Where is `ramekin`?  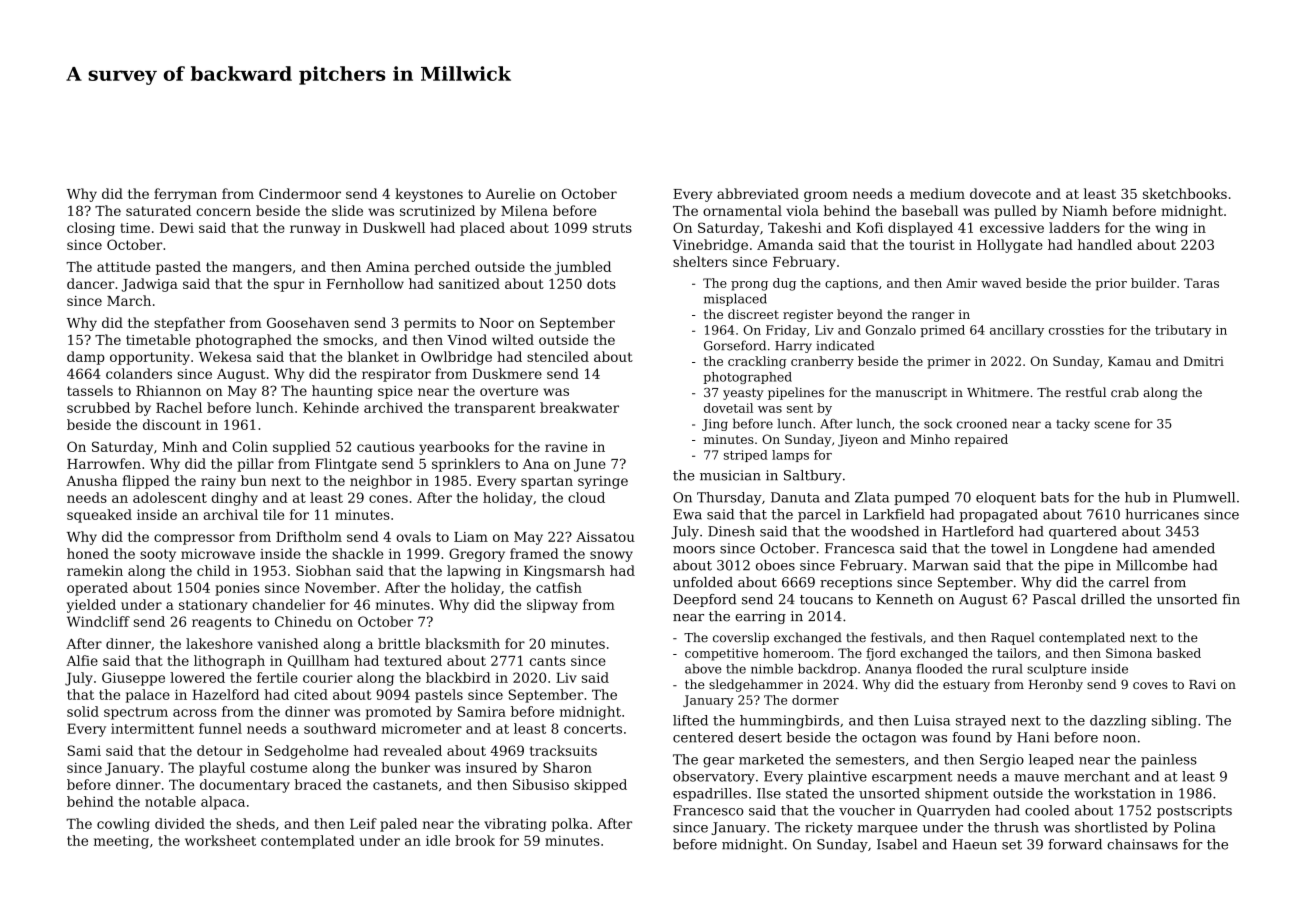
ramekin is located at coordinates (95, 570).
